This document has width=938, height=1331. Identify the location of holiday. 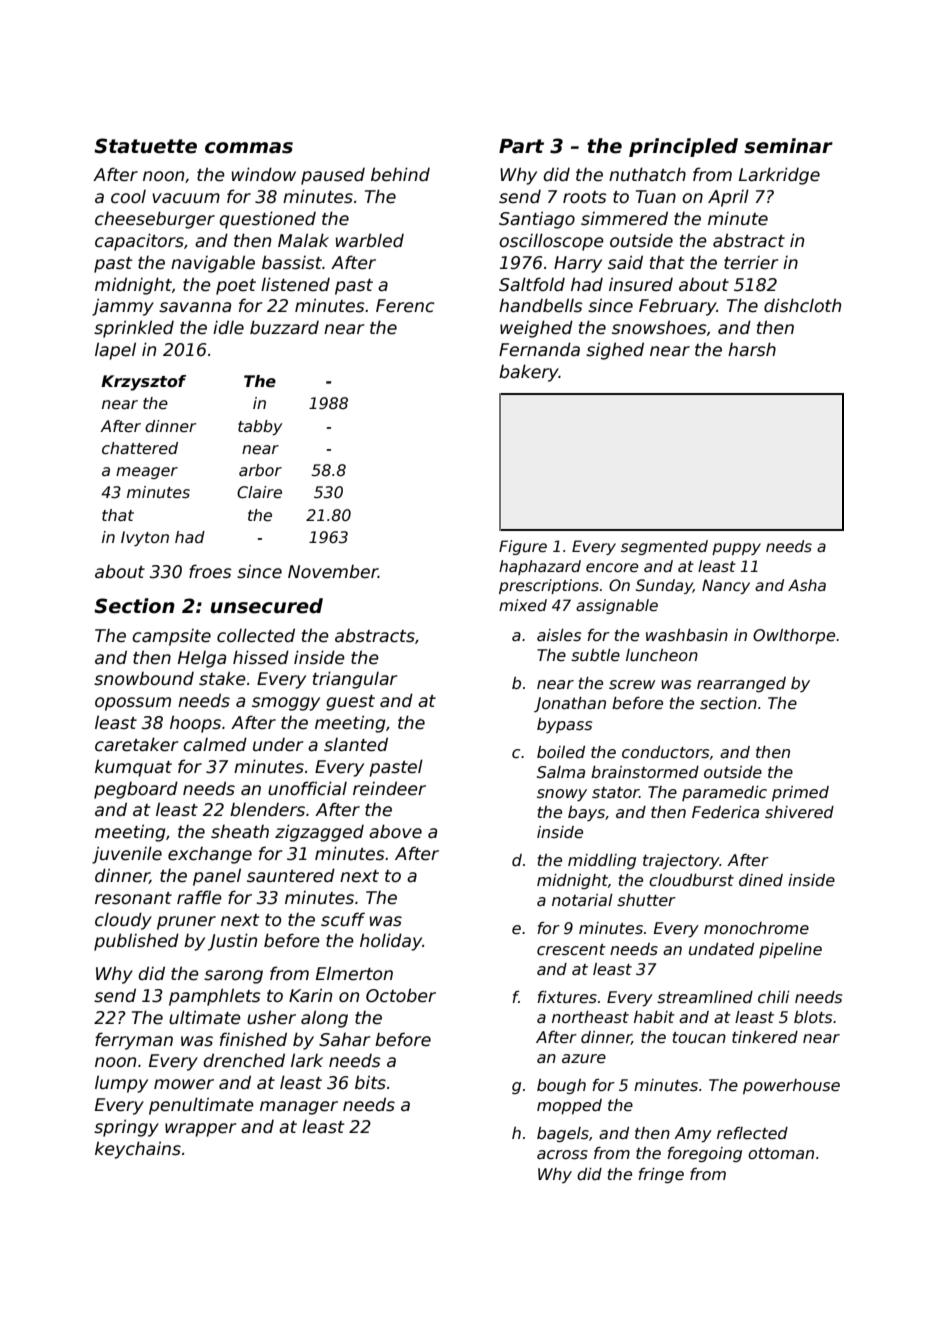
(391, 942).
